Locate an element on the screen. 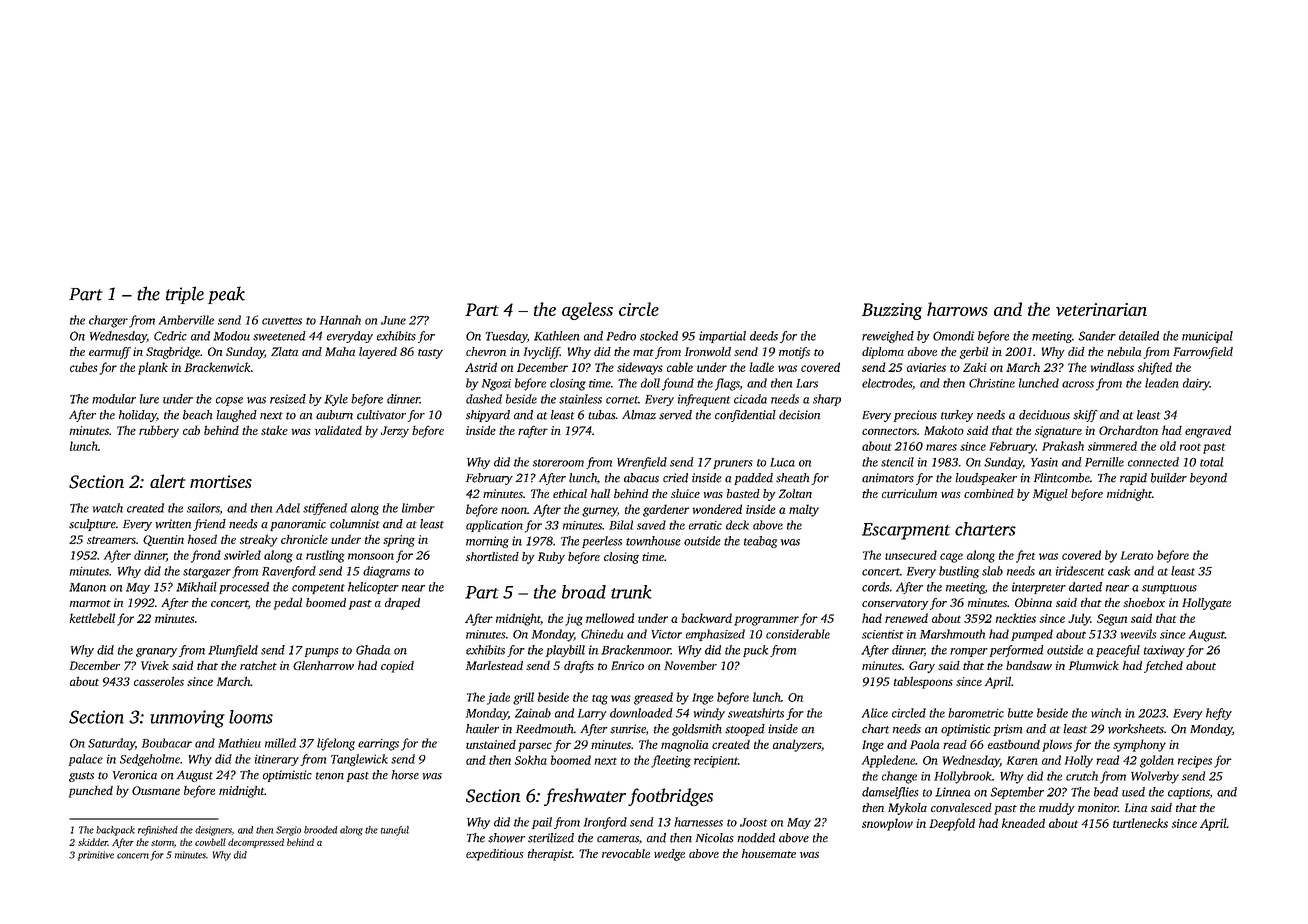  combined is located at coordinates (989, 493).
